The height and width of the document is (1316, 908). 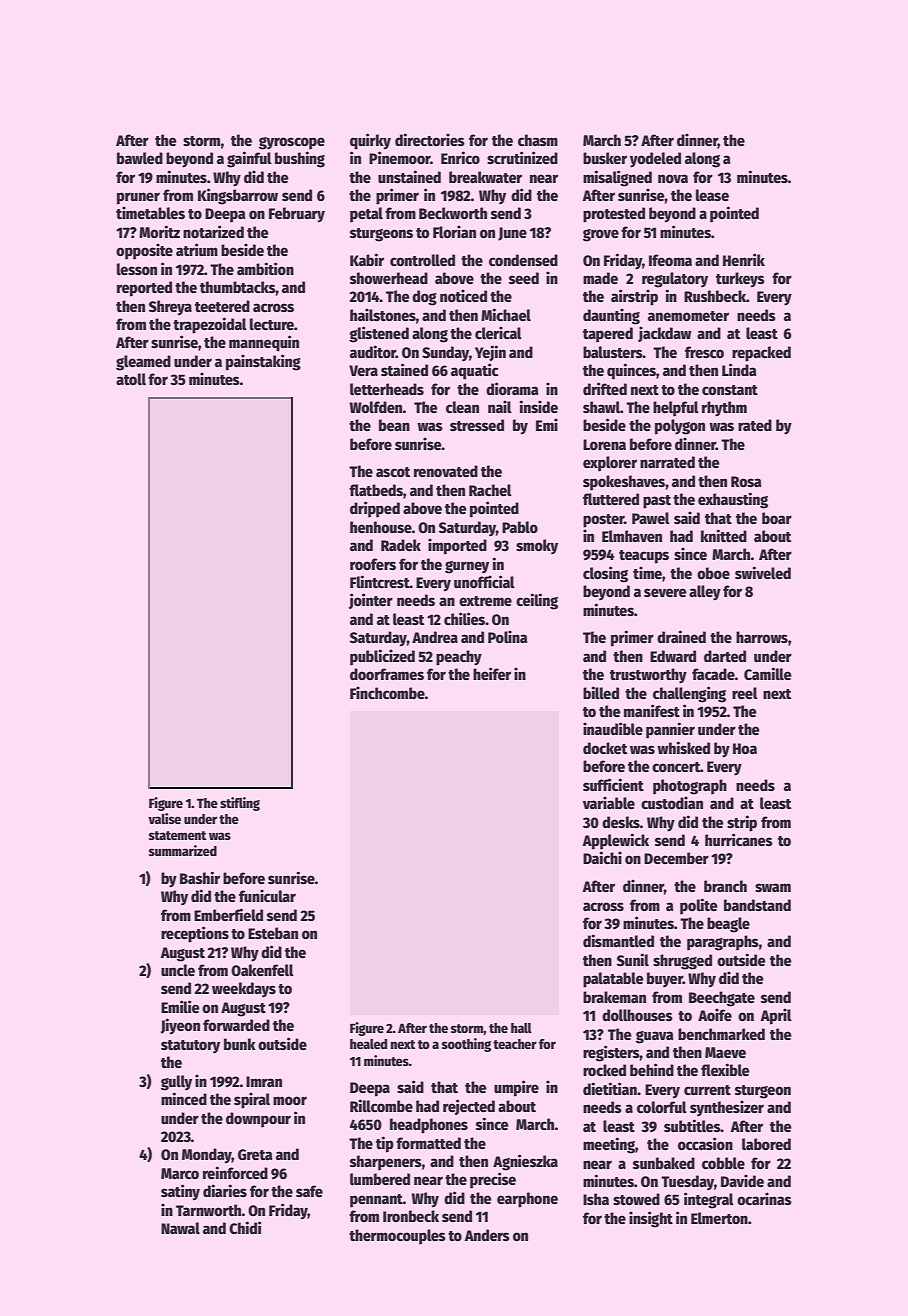 What do you see at coordinates (255, 1154) in the document?
I see `Greta` at bounding box center [255, 1154].
